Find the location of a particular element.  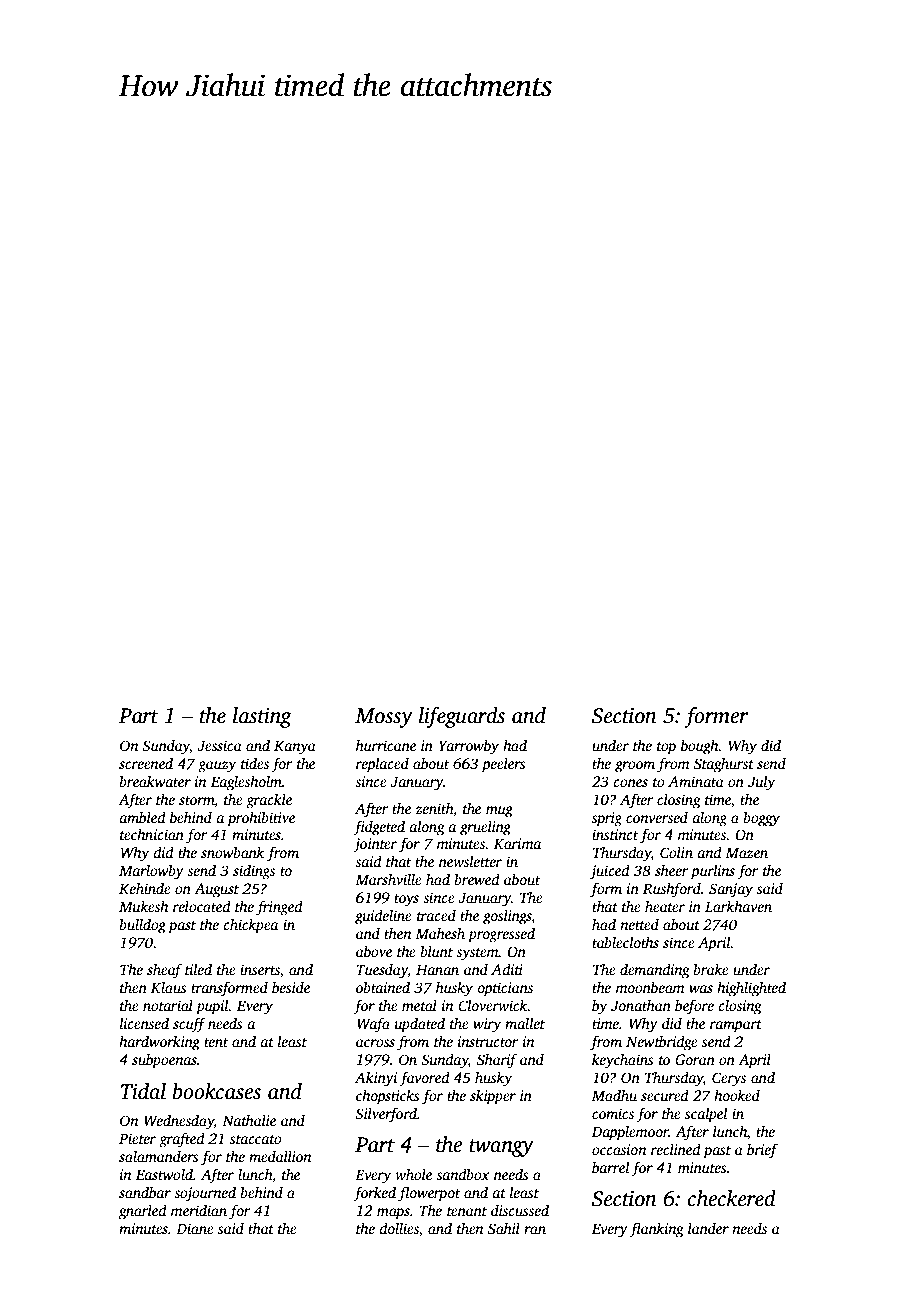

licensed is located at coordinates (144, 1023).
